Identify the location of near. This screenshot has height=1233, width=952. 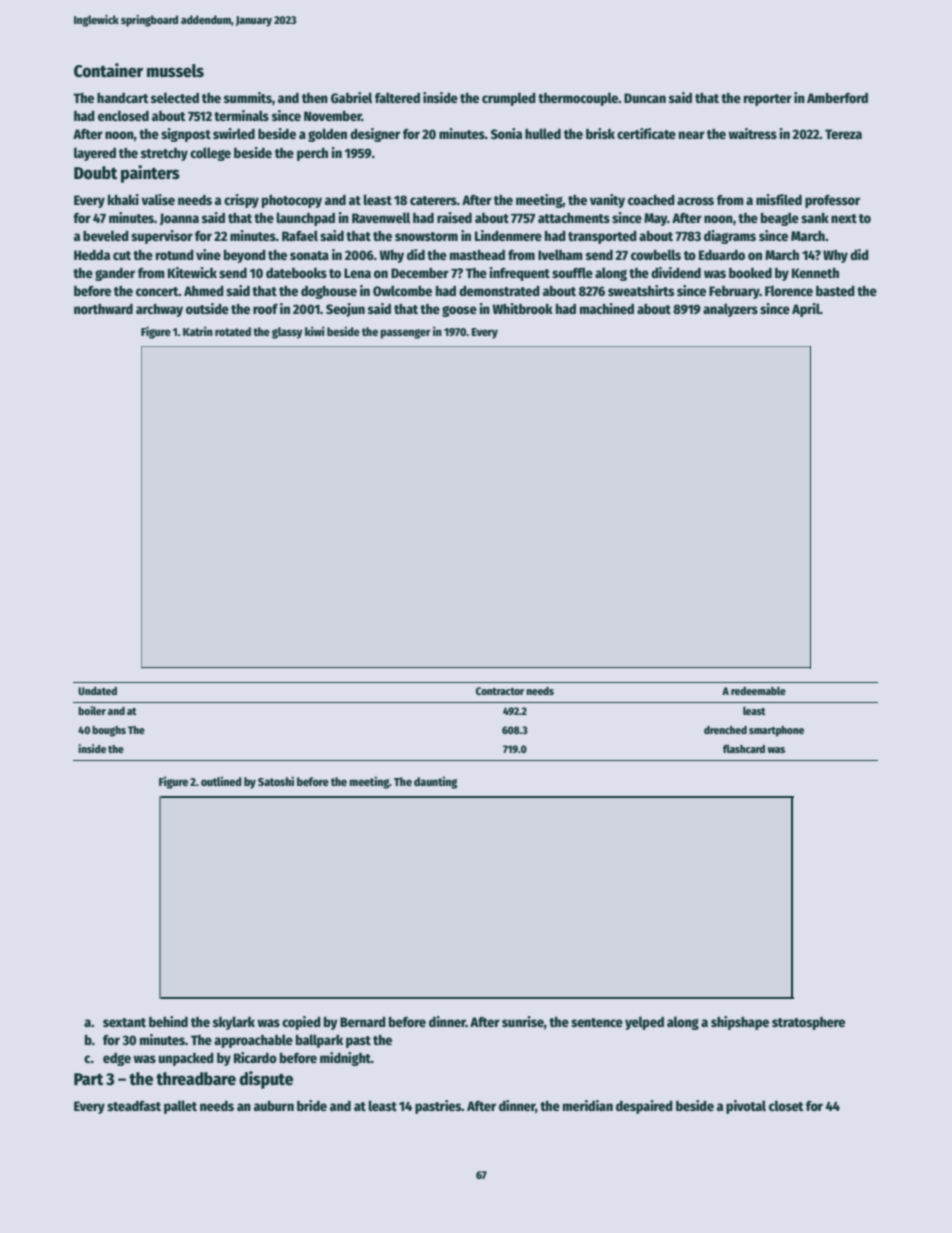
(692, 135).
